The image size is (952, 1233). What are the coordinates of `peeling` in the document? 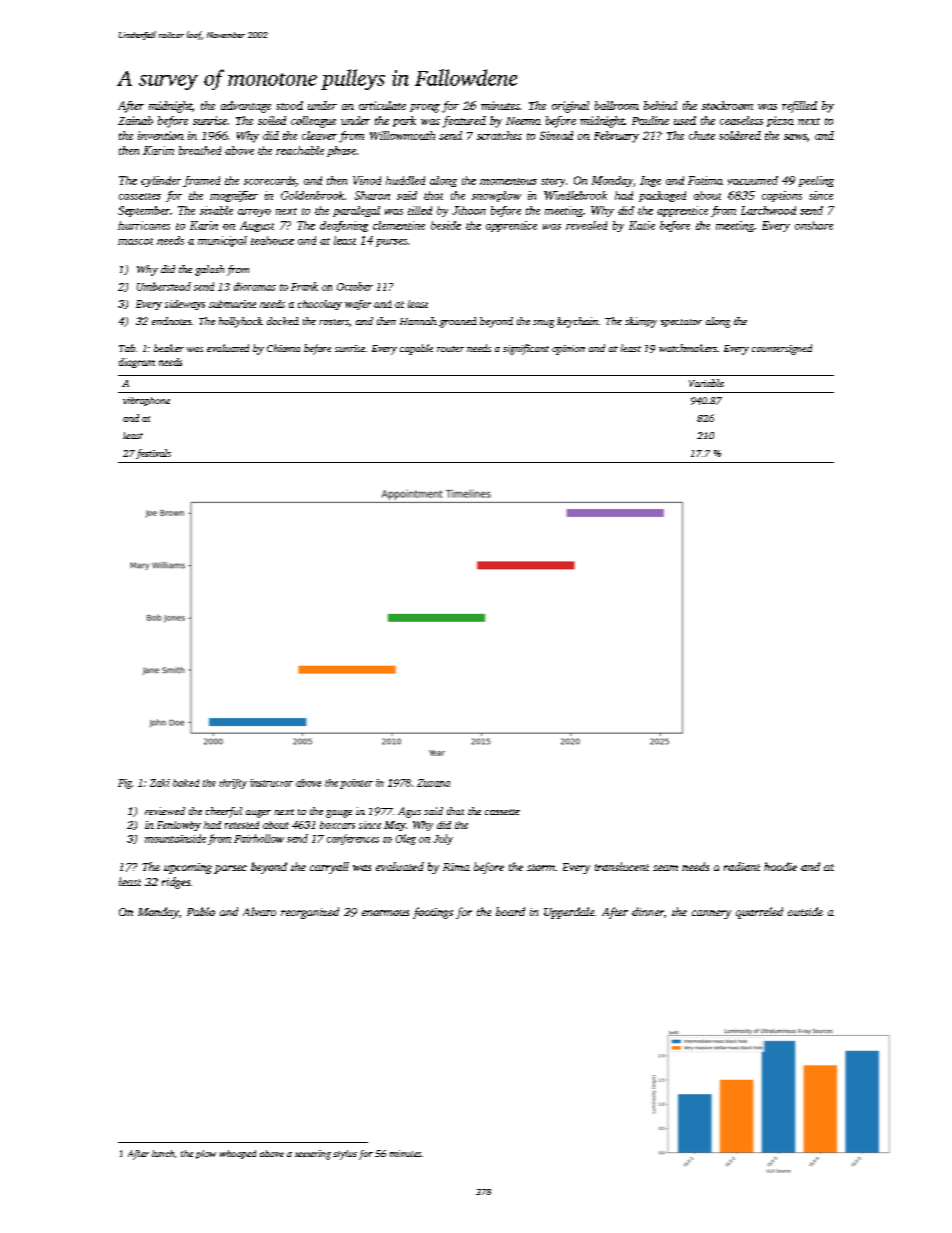 It's located at (816, 181).
